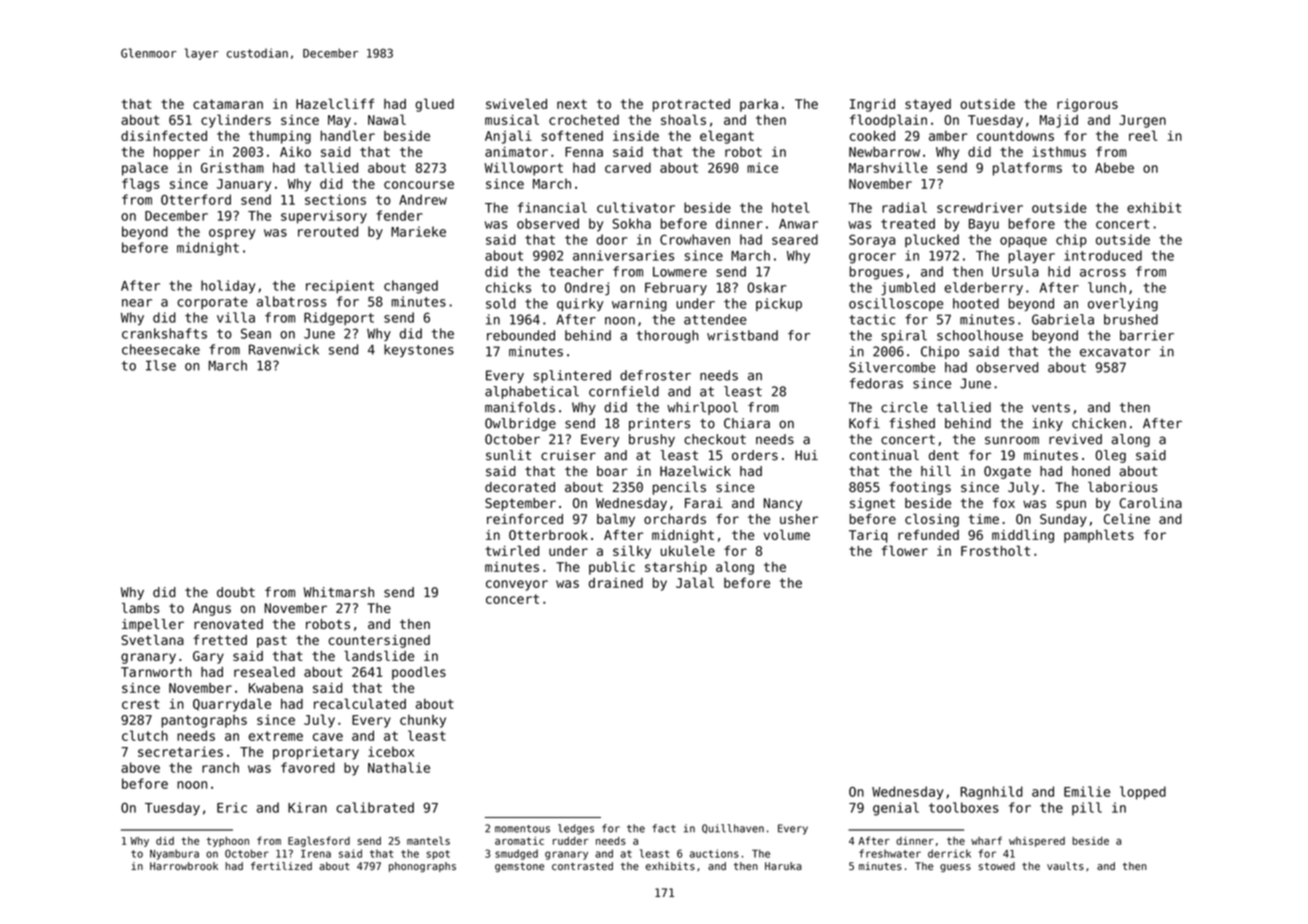 The image size is (1308, 924). I want to click on keystones, so click(419, 350).
